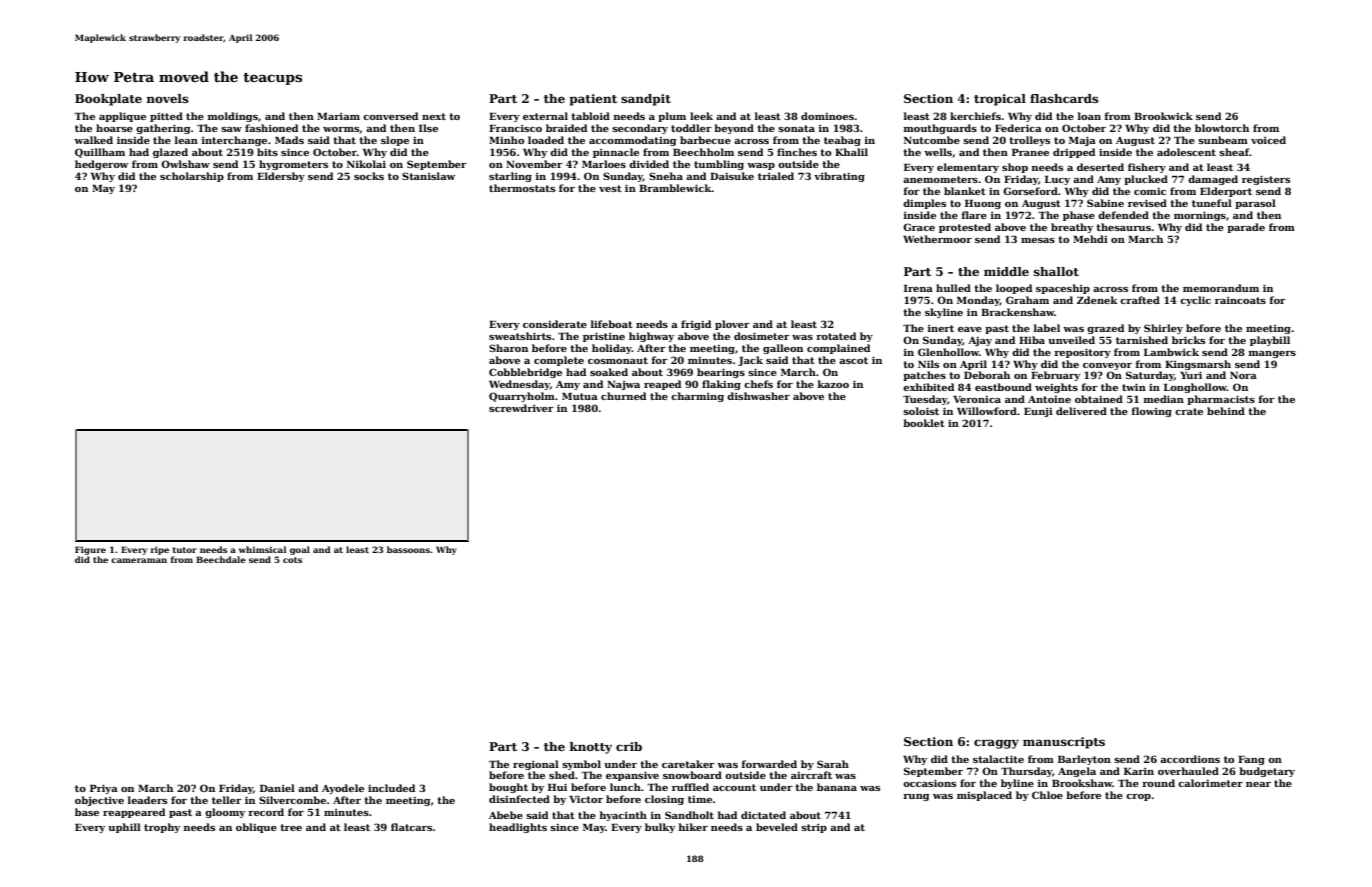 The height and width of the screenshot is (887, 1372). Describe the element at coordinates (1000, 100) in the screenshot. I see `tropical` at that location.
